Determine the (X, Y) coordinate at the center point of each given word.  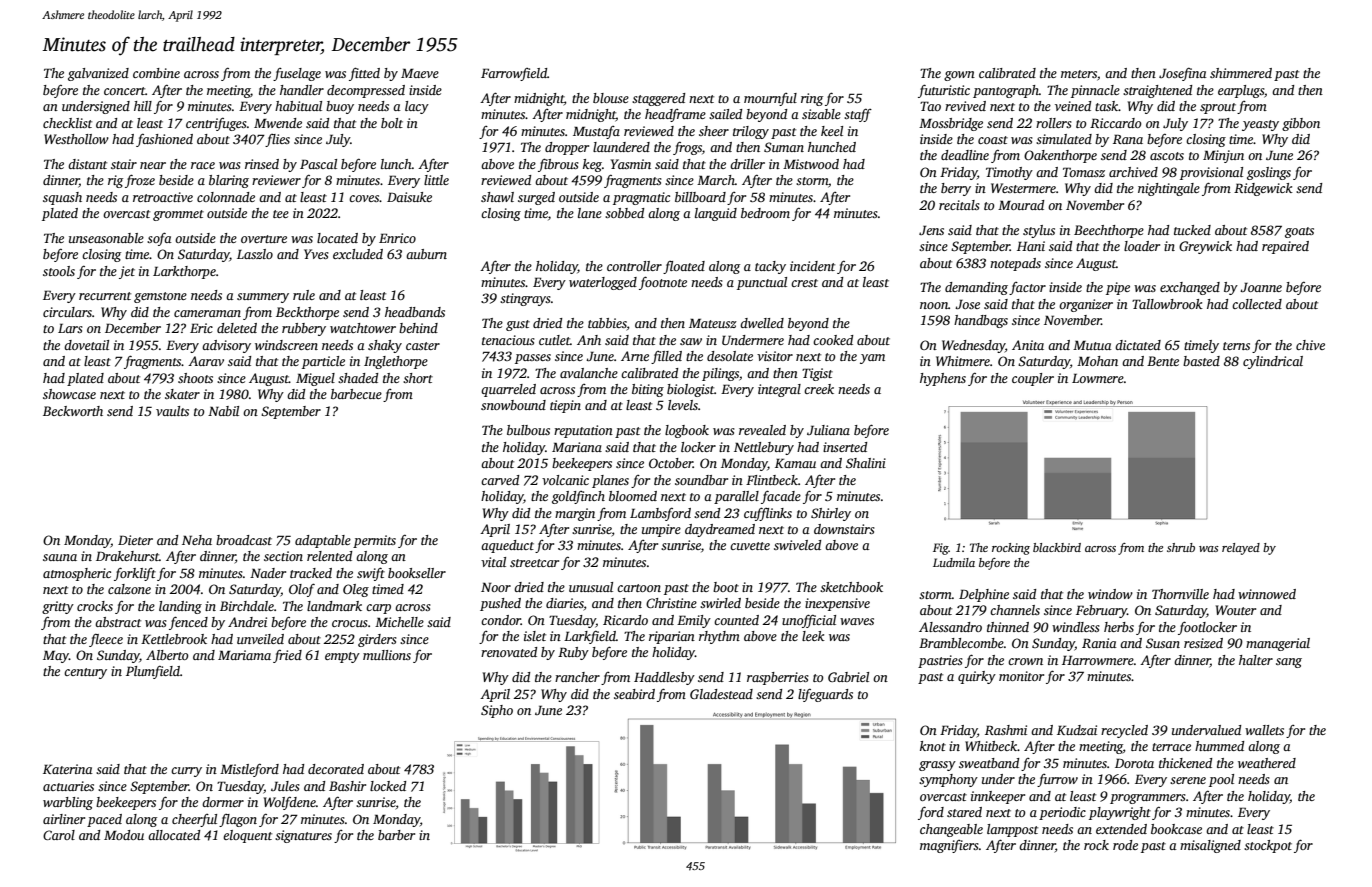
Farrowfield (514, 74)
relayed (1241, 549)
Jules (285, 786)
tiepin (565, 406)
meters (1079, 74)
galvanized (98, 74)
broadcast (244, 540)
